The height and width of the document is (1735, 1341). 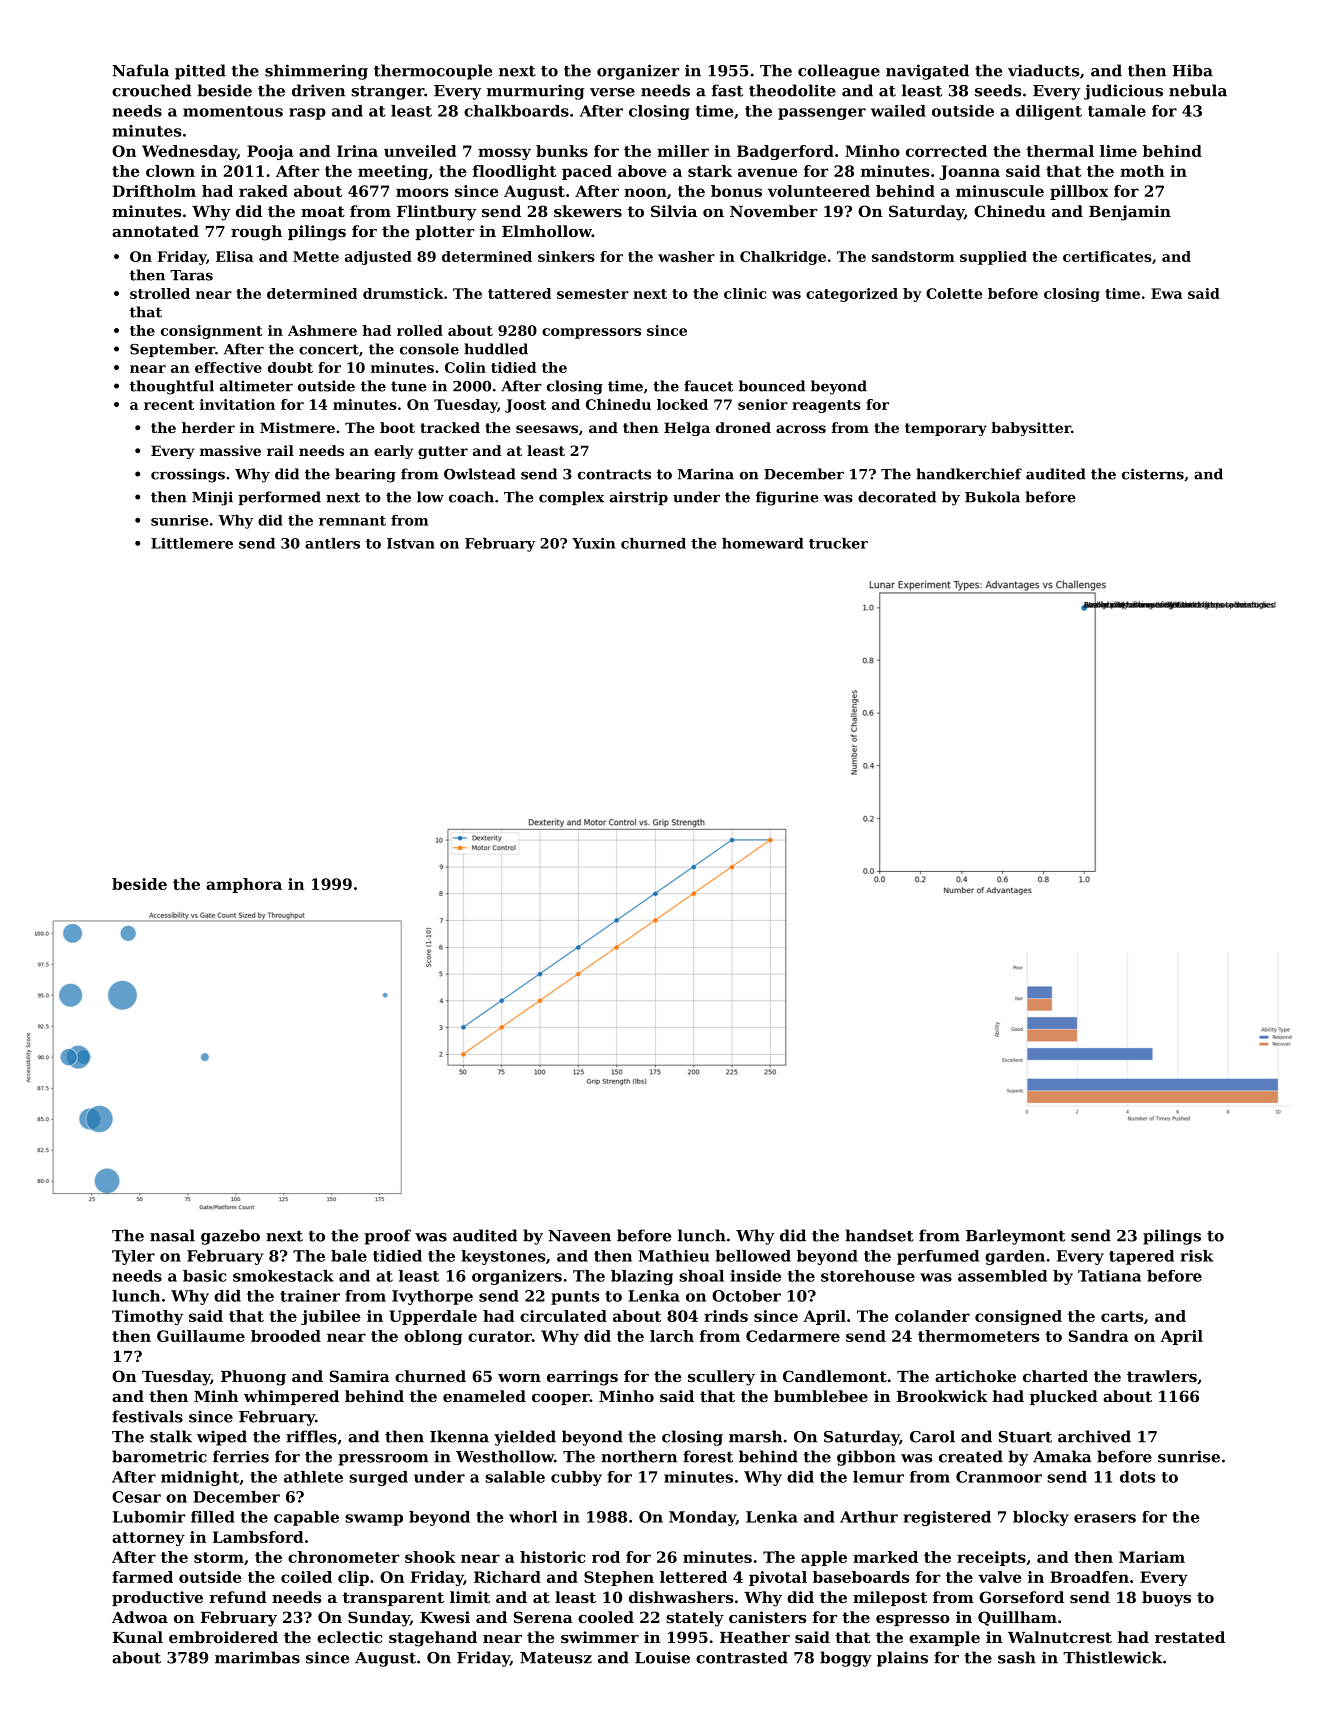 I want to click on eclectic, so click(x=349, y=1637).
